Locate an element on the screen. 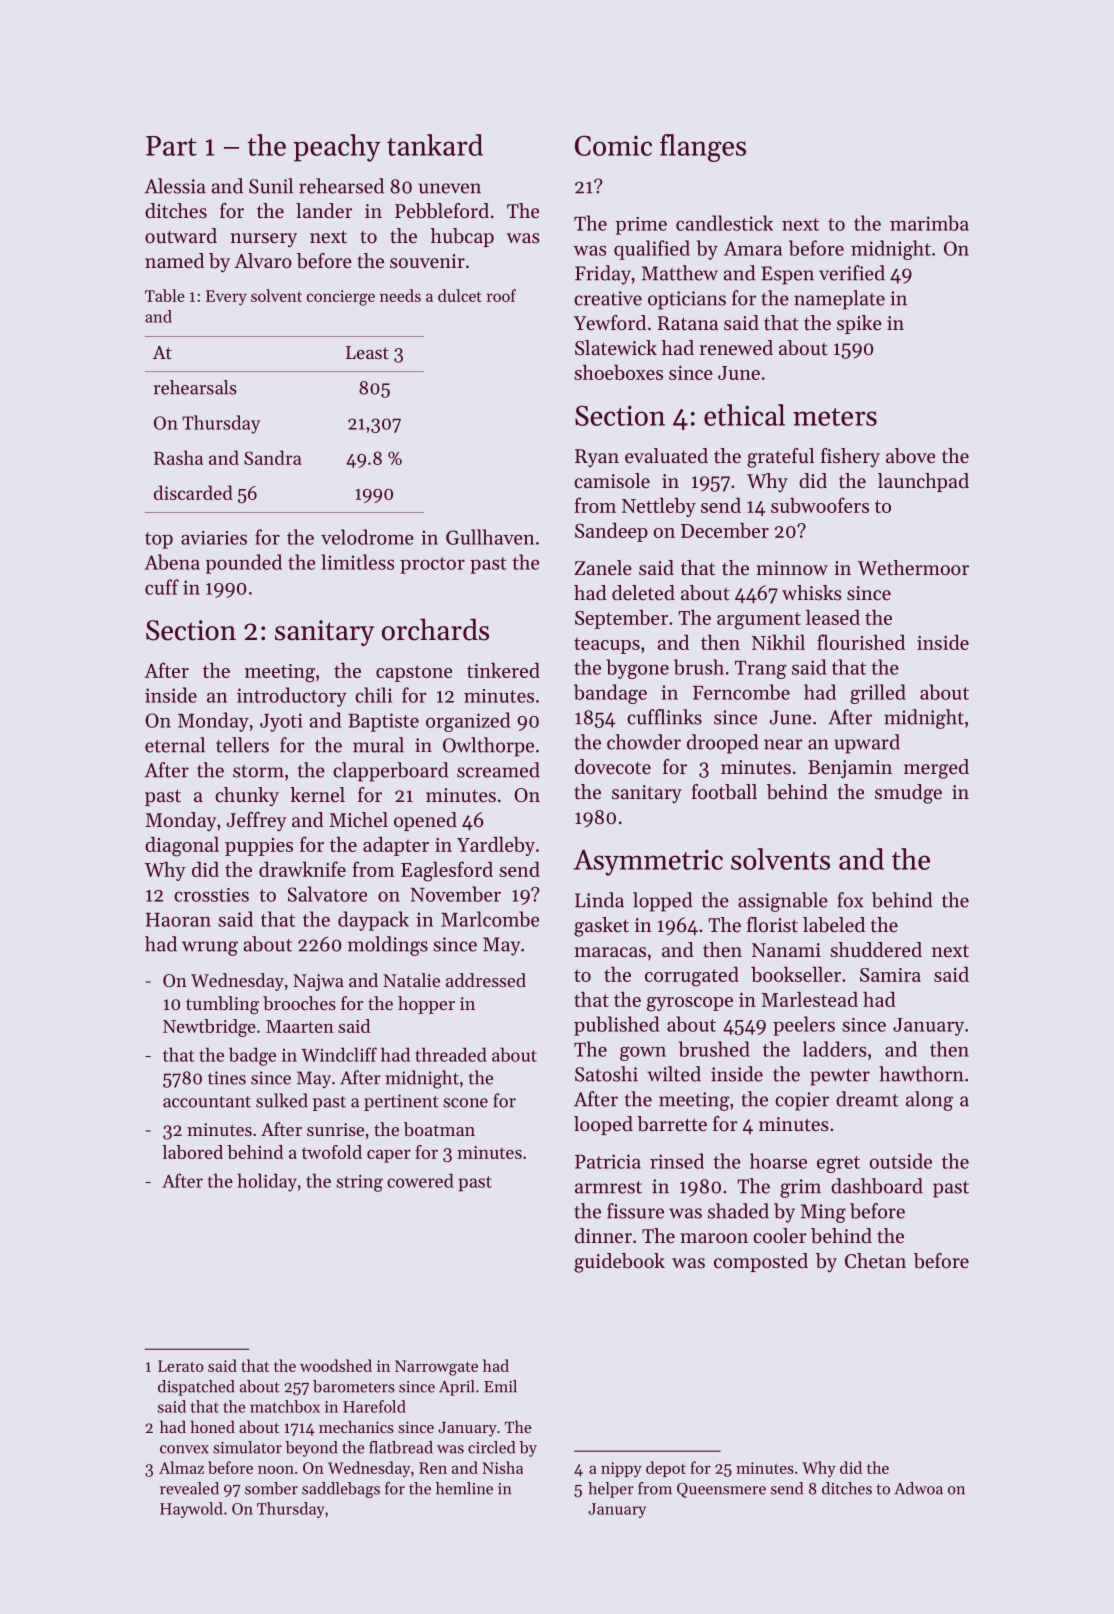 The image size is (1114, 1614). dovecote is located at coordinates (613, 766).
